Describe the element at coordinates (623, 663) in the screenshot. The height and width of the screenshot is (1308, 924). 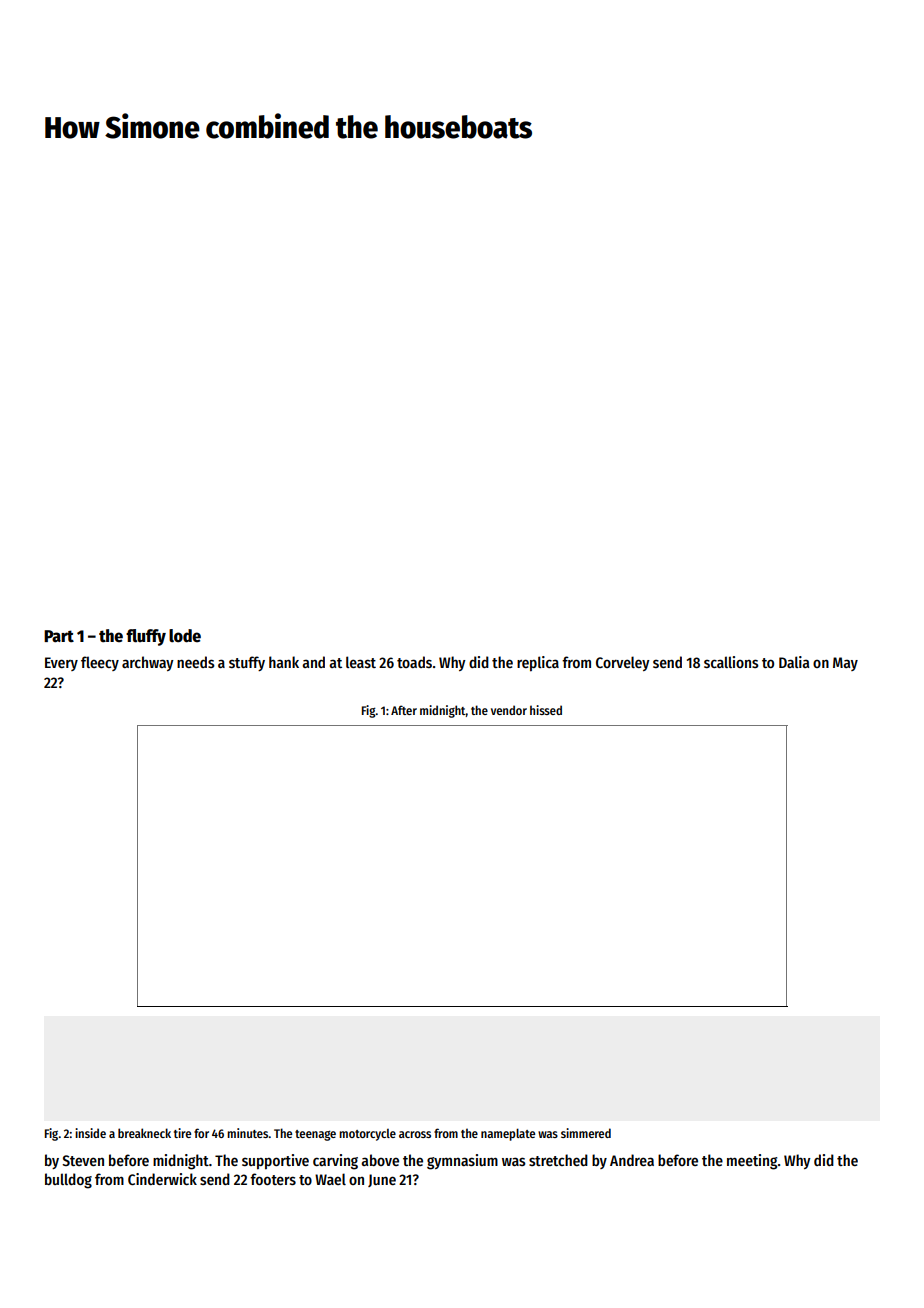
I see `Corveley` at that location.
